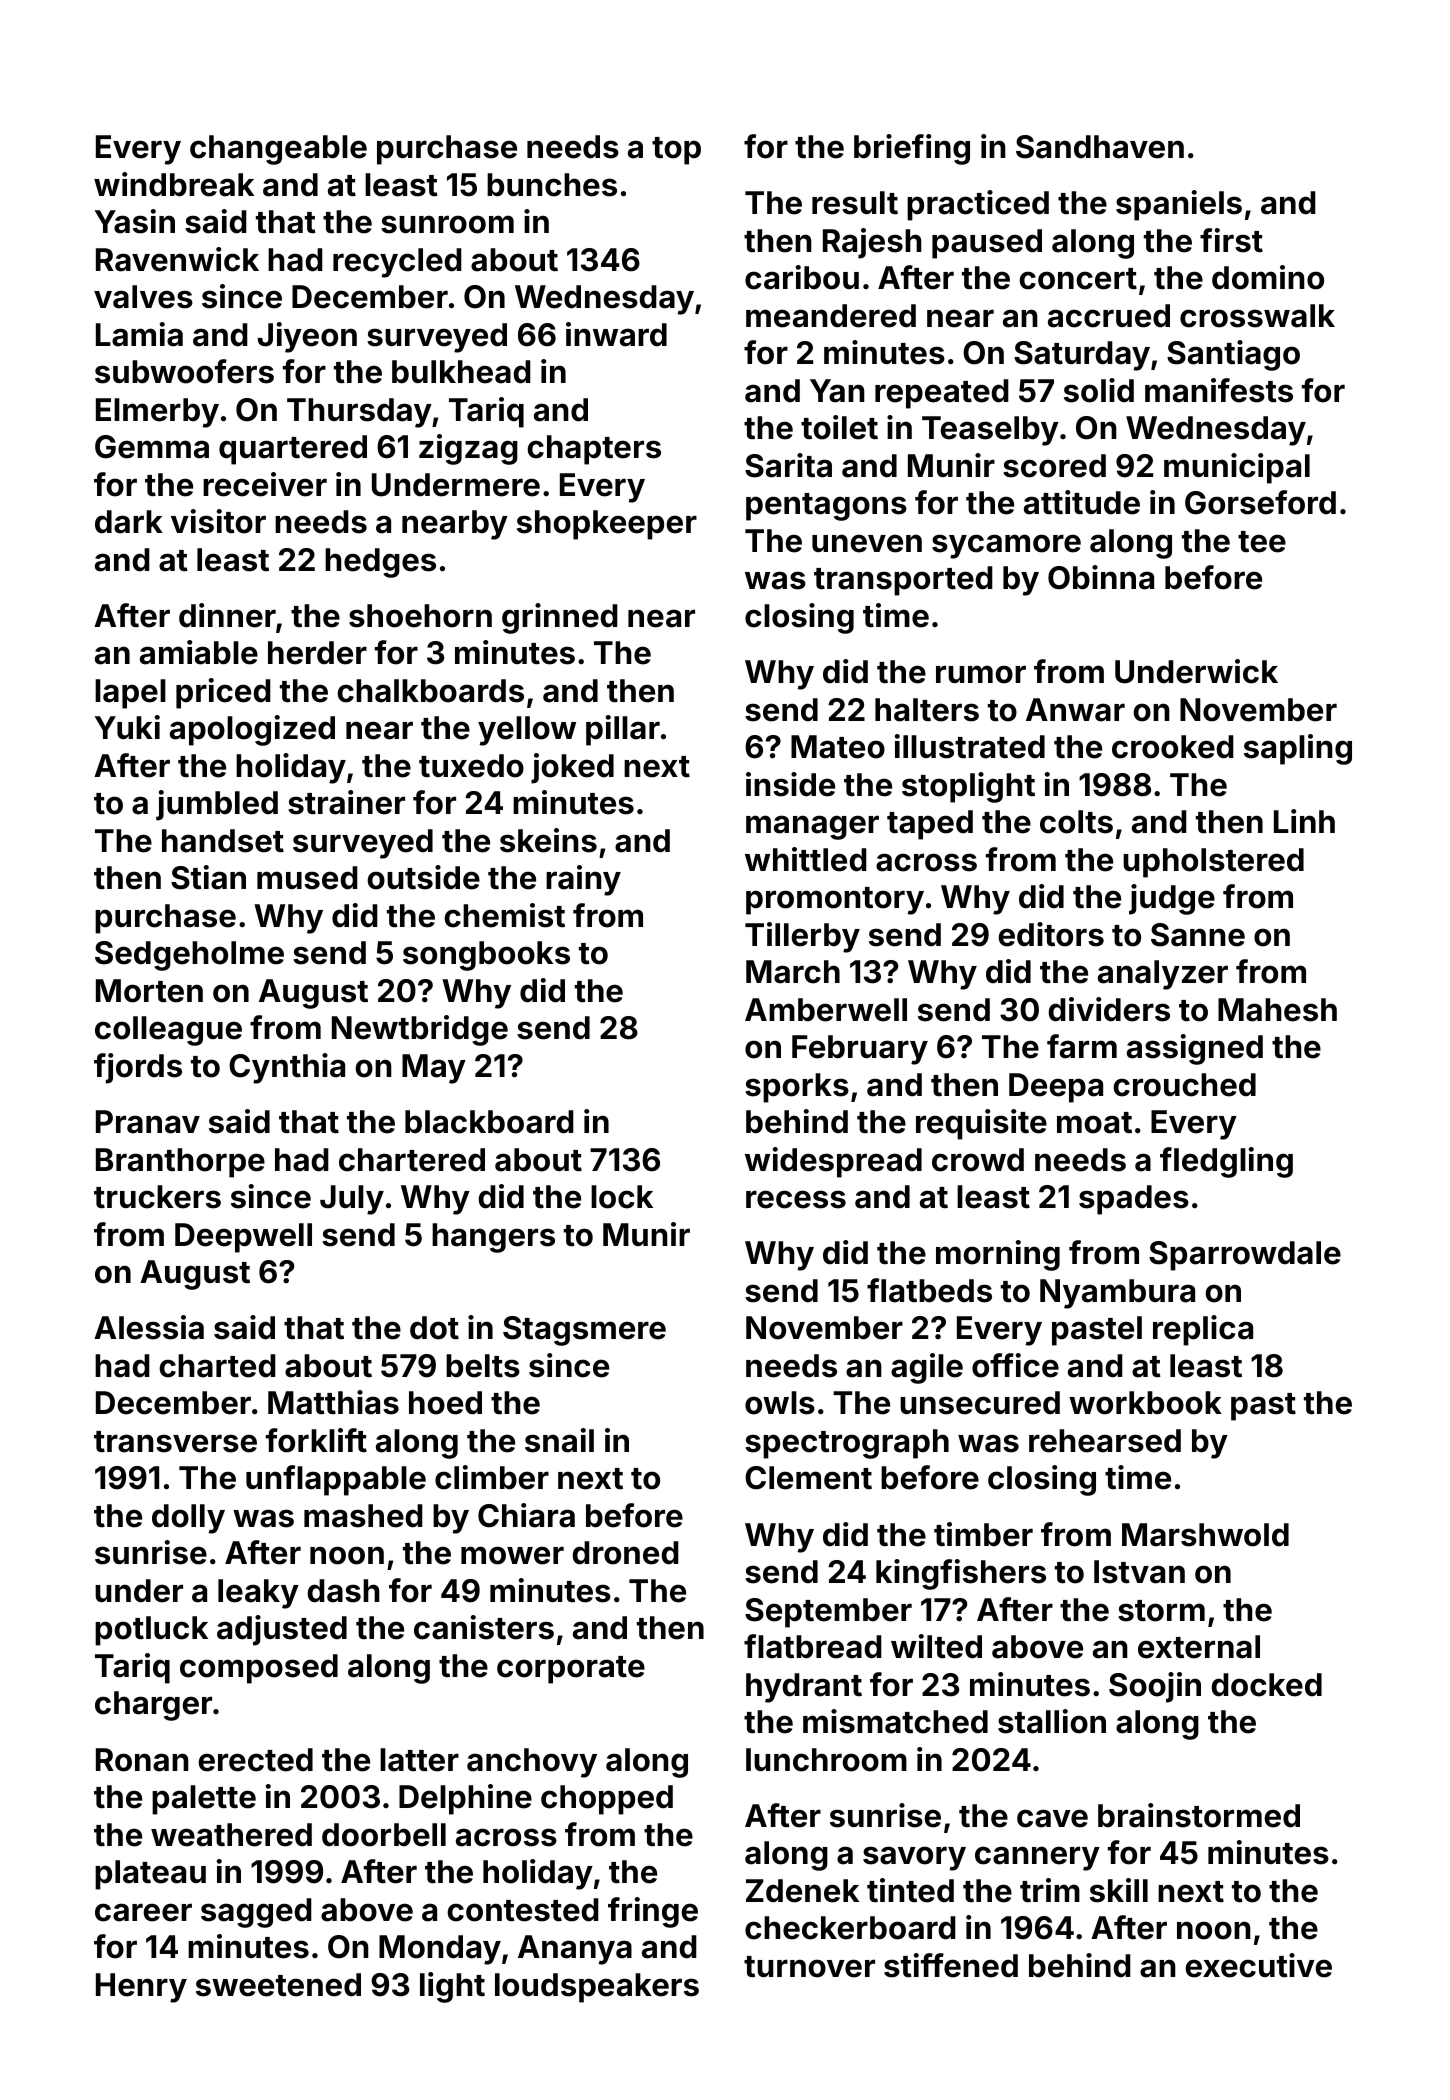  I want to click on executive, so click(1258, 1965).
